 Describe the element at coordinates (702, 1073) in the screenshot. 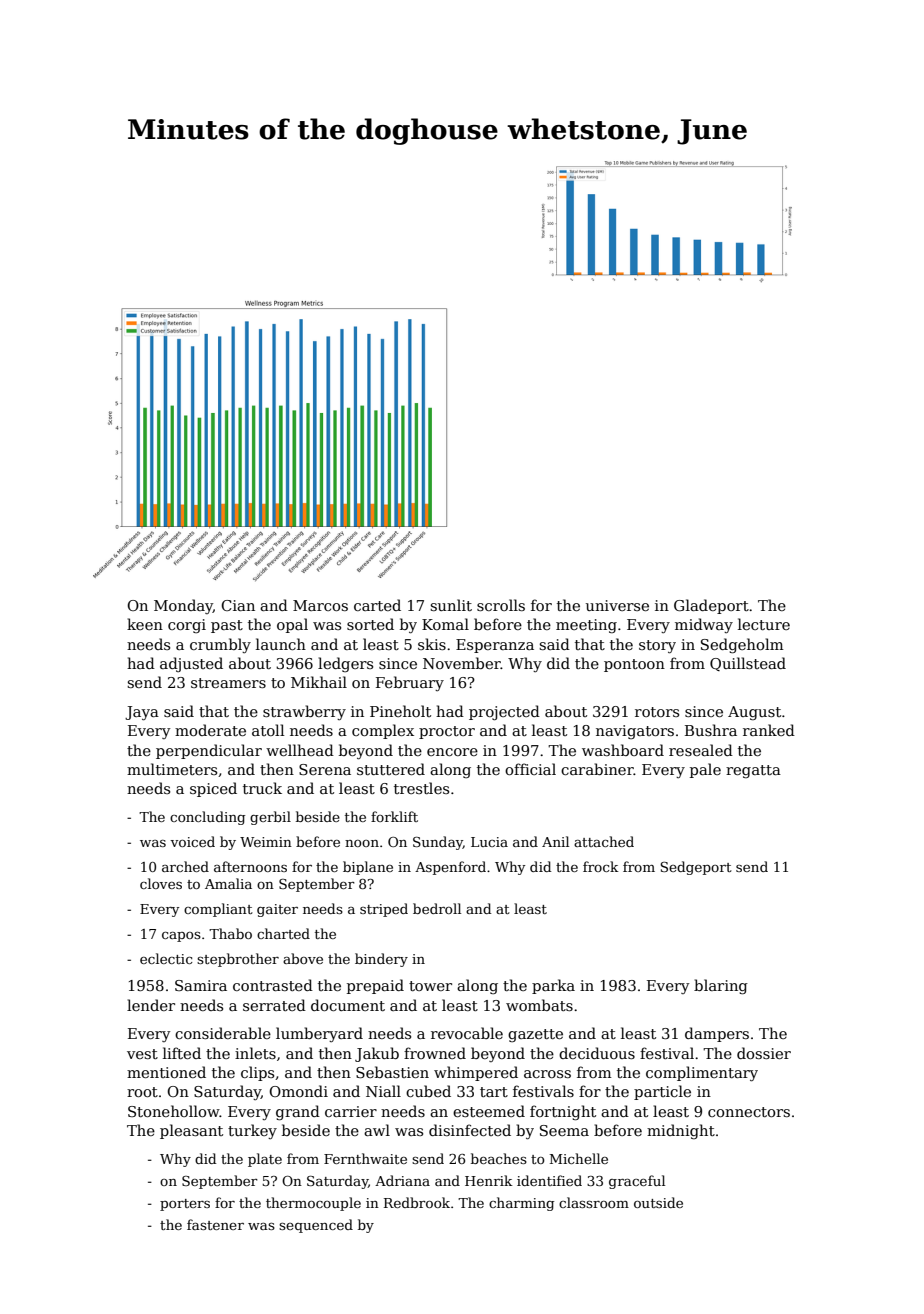

I see `complimentary` at that location.
